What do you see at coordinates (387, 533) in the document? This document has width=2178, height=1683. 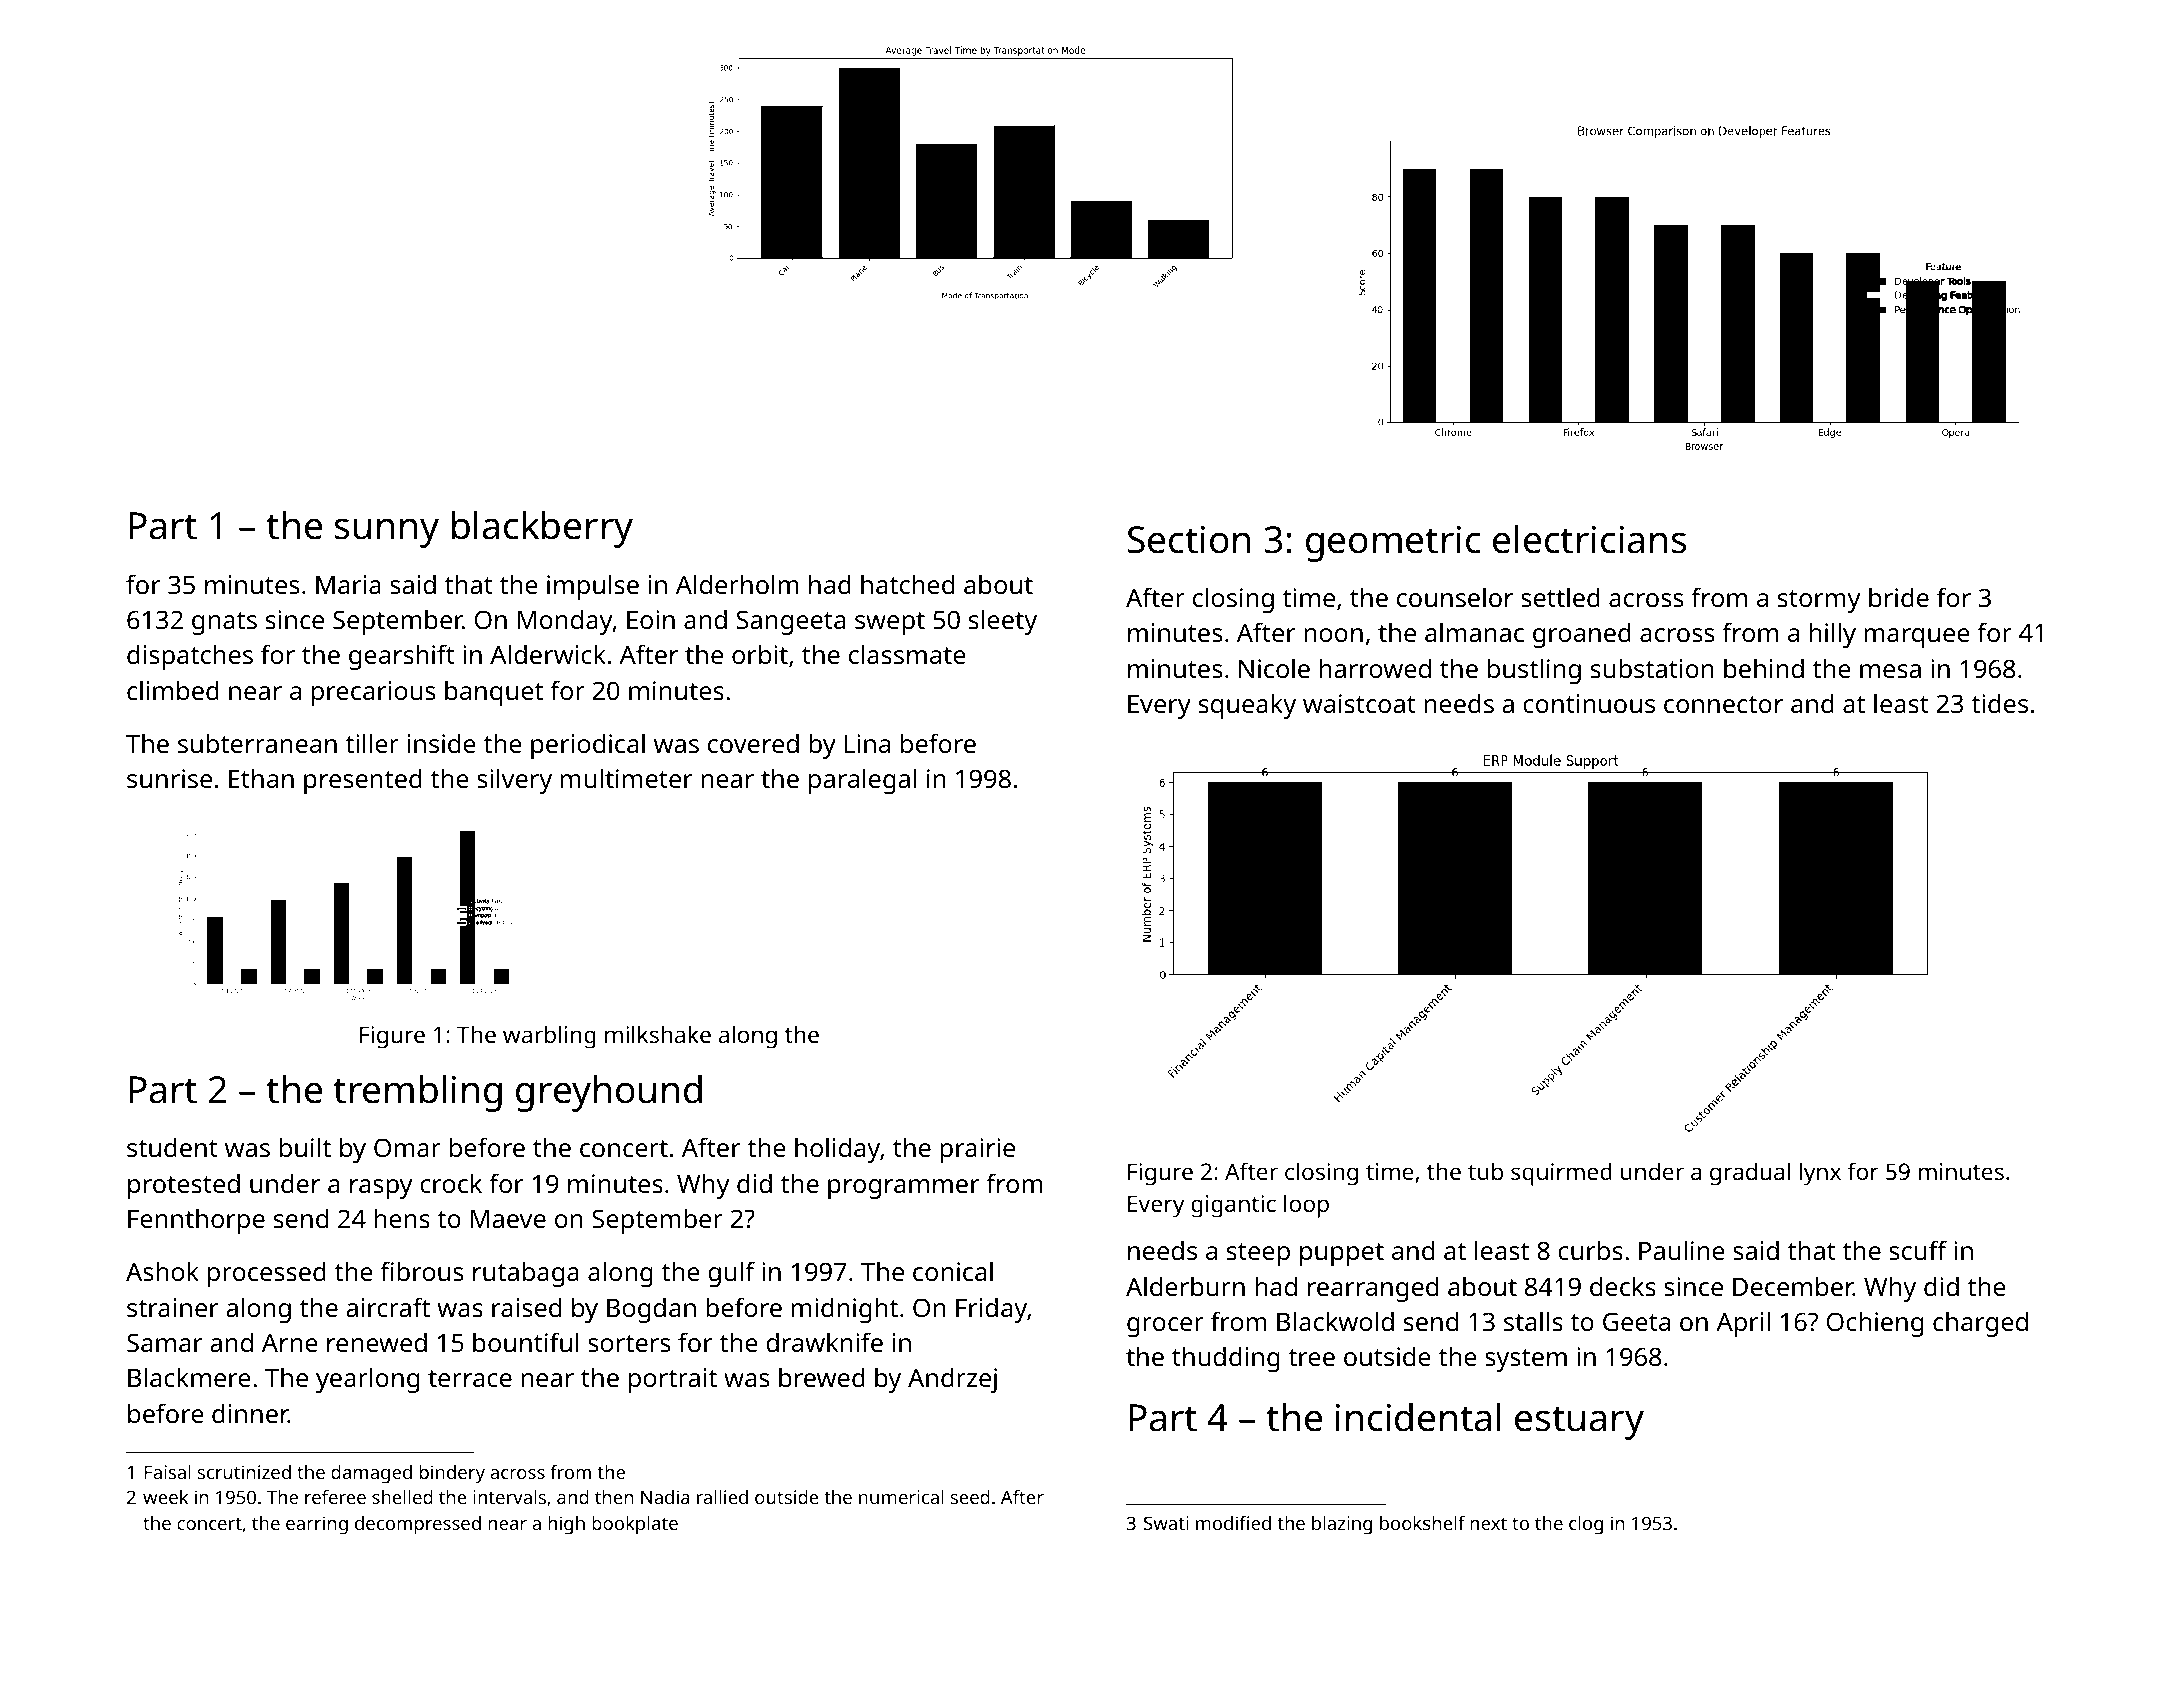 I see `sunny` at bounding box center [387, 533].
